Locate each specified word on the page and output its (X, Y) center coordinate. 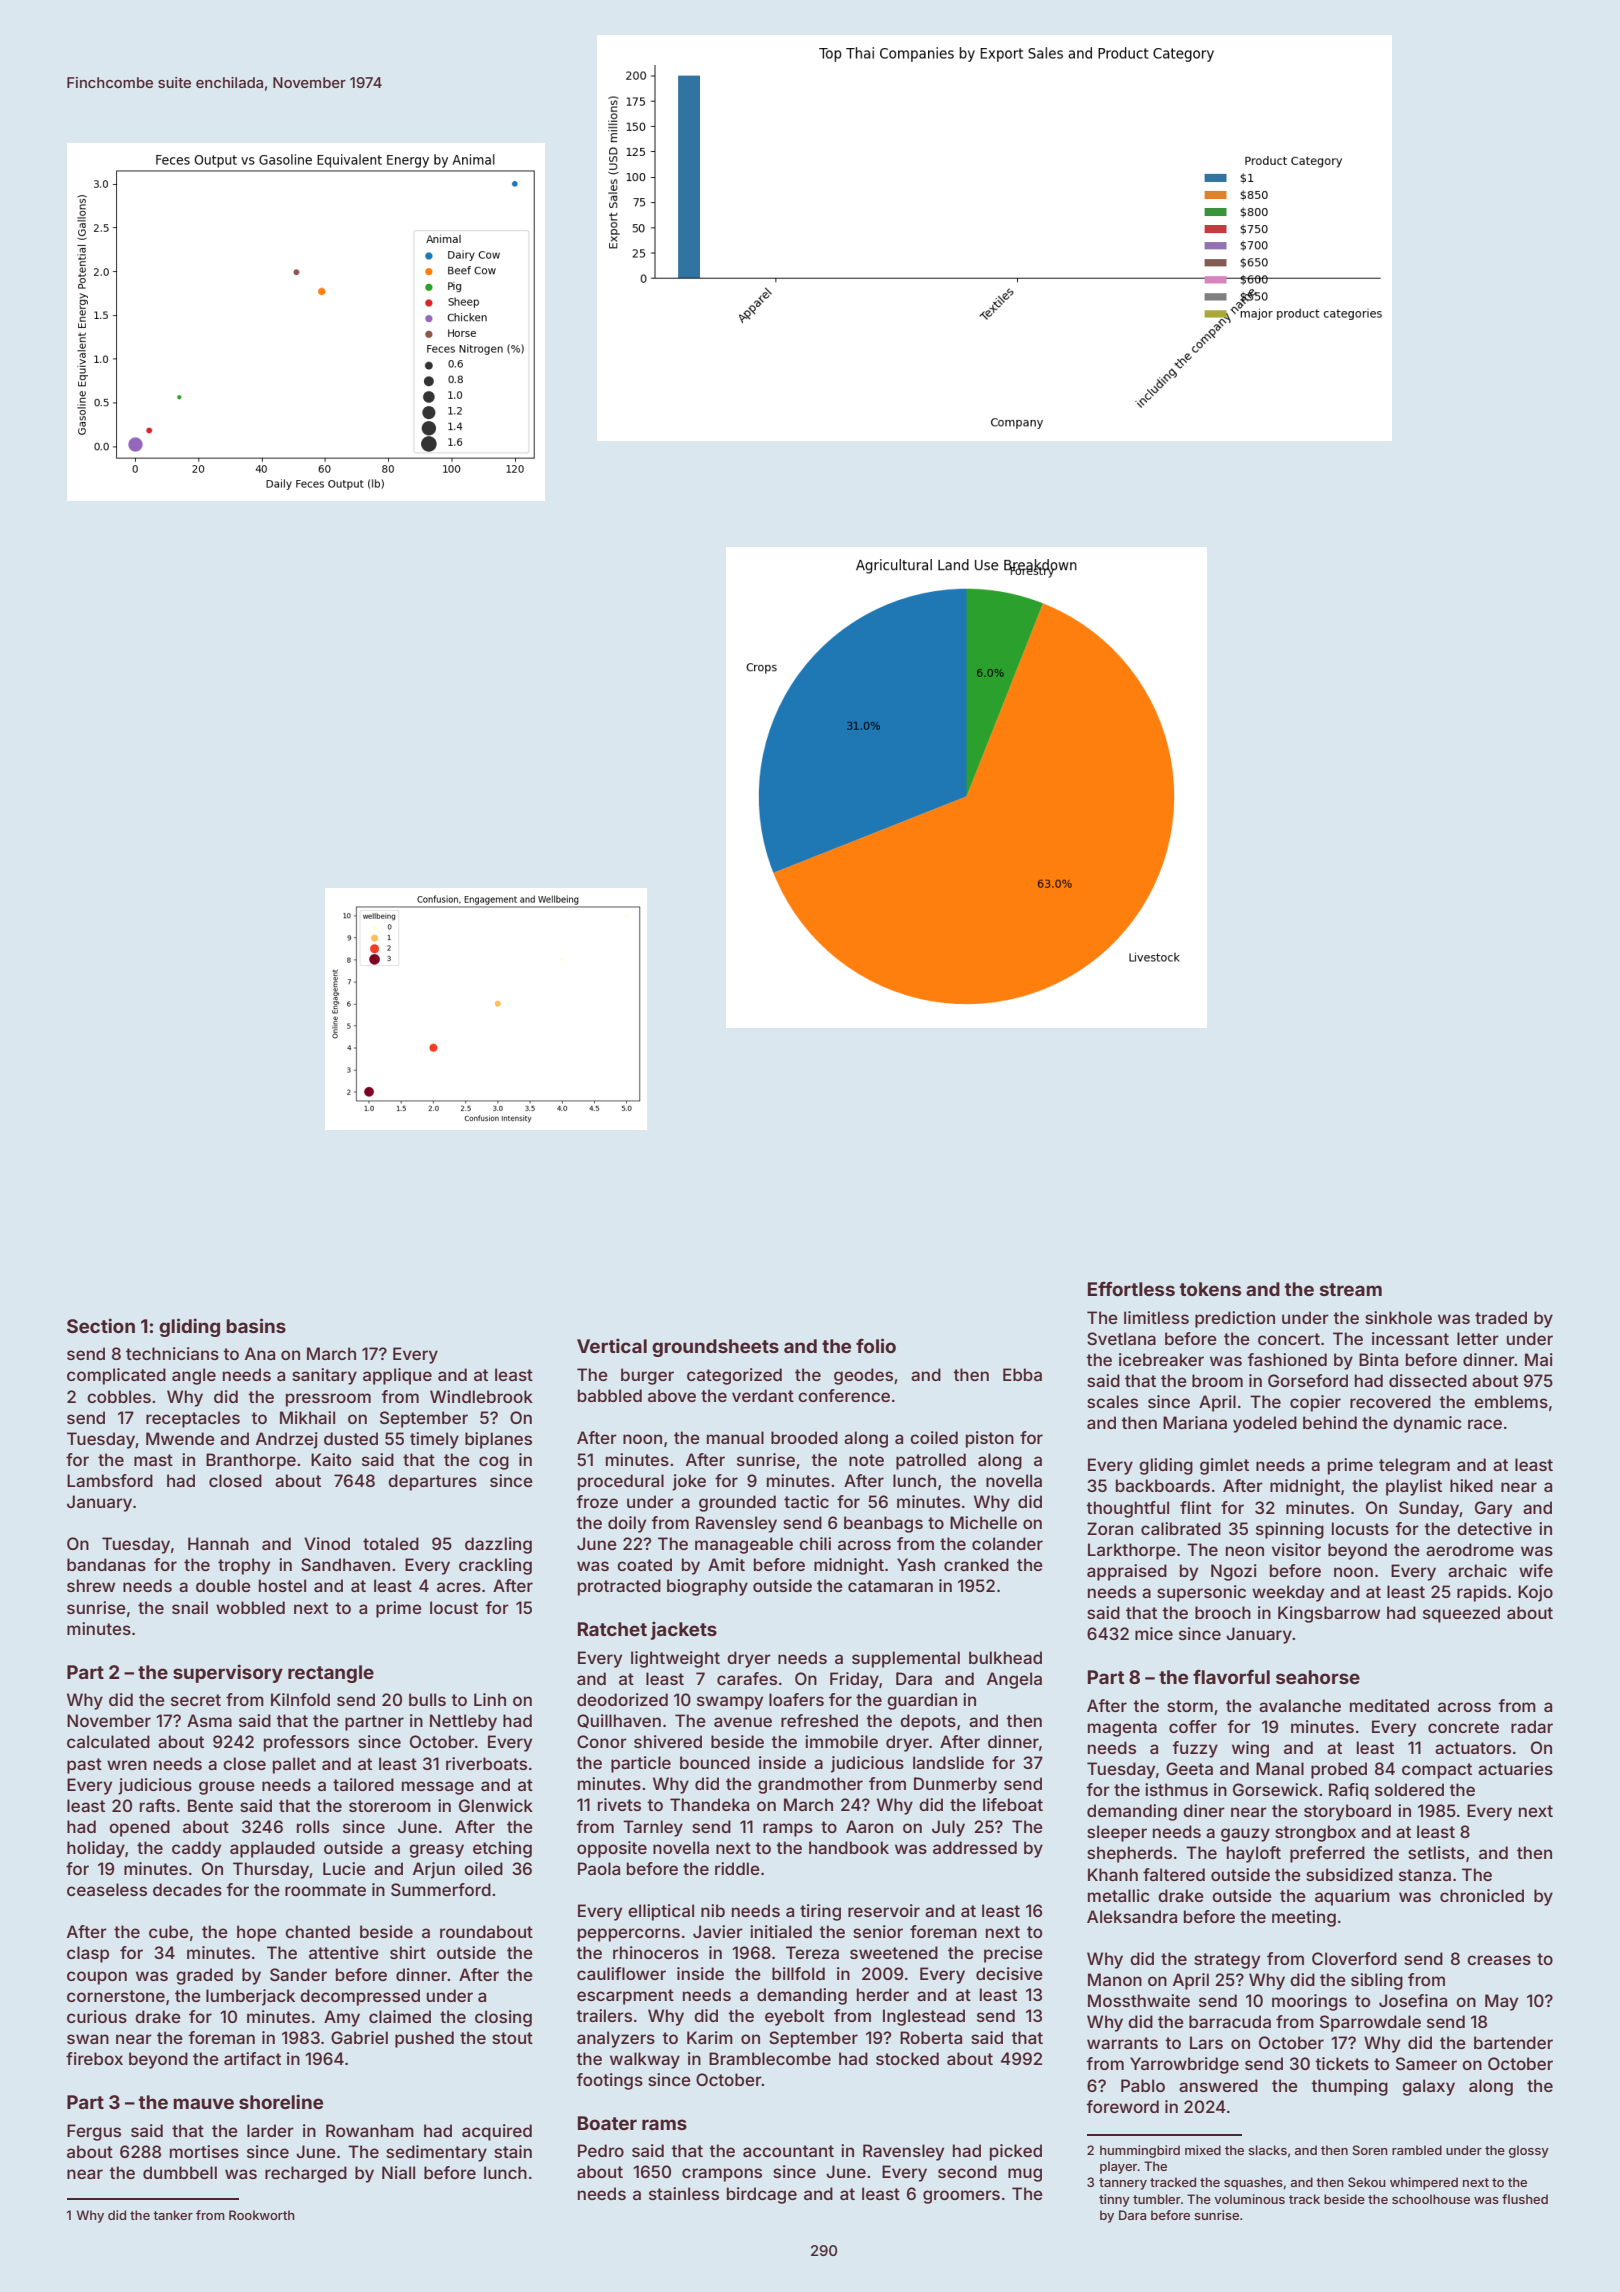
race (1485, 1424)
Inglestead (924, 2017)
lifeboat (1013, 1804)
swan (88, 2039)
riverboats (486, 1763)
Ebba (1022, 1374)
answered (1218, 2085)
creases (1499, 1960)
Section (101, 1325)
